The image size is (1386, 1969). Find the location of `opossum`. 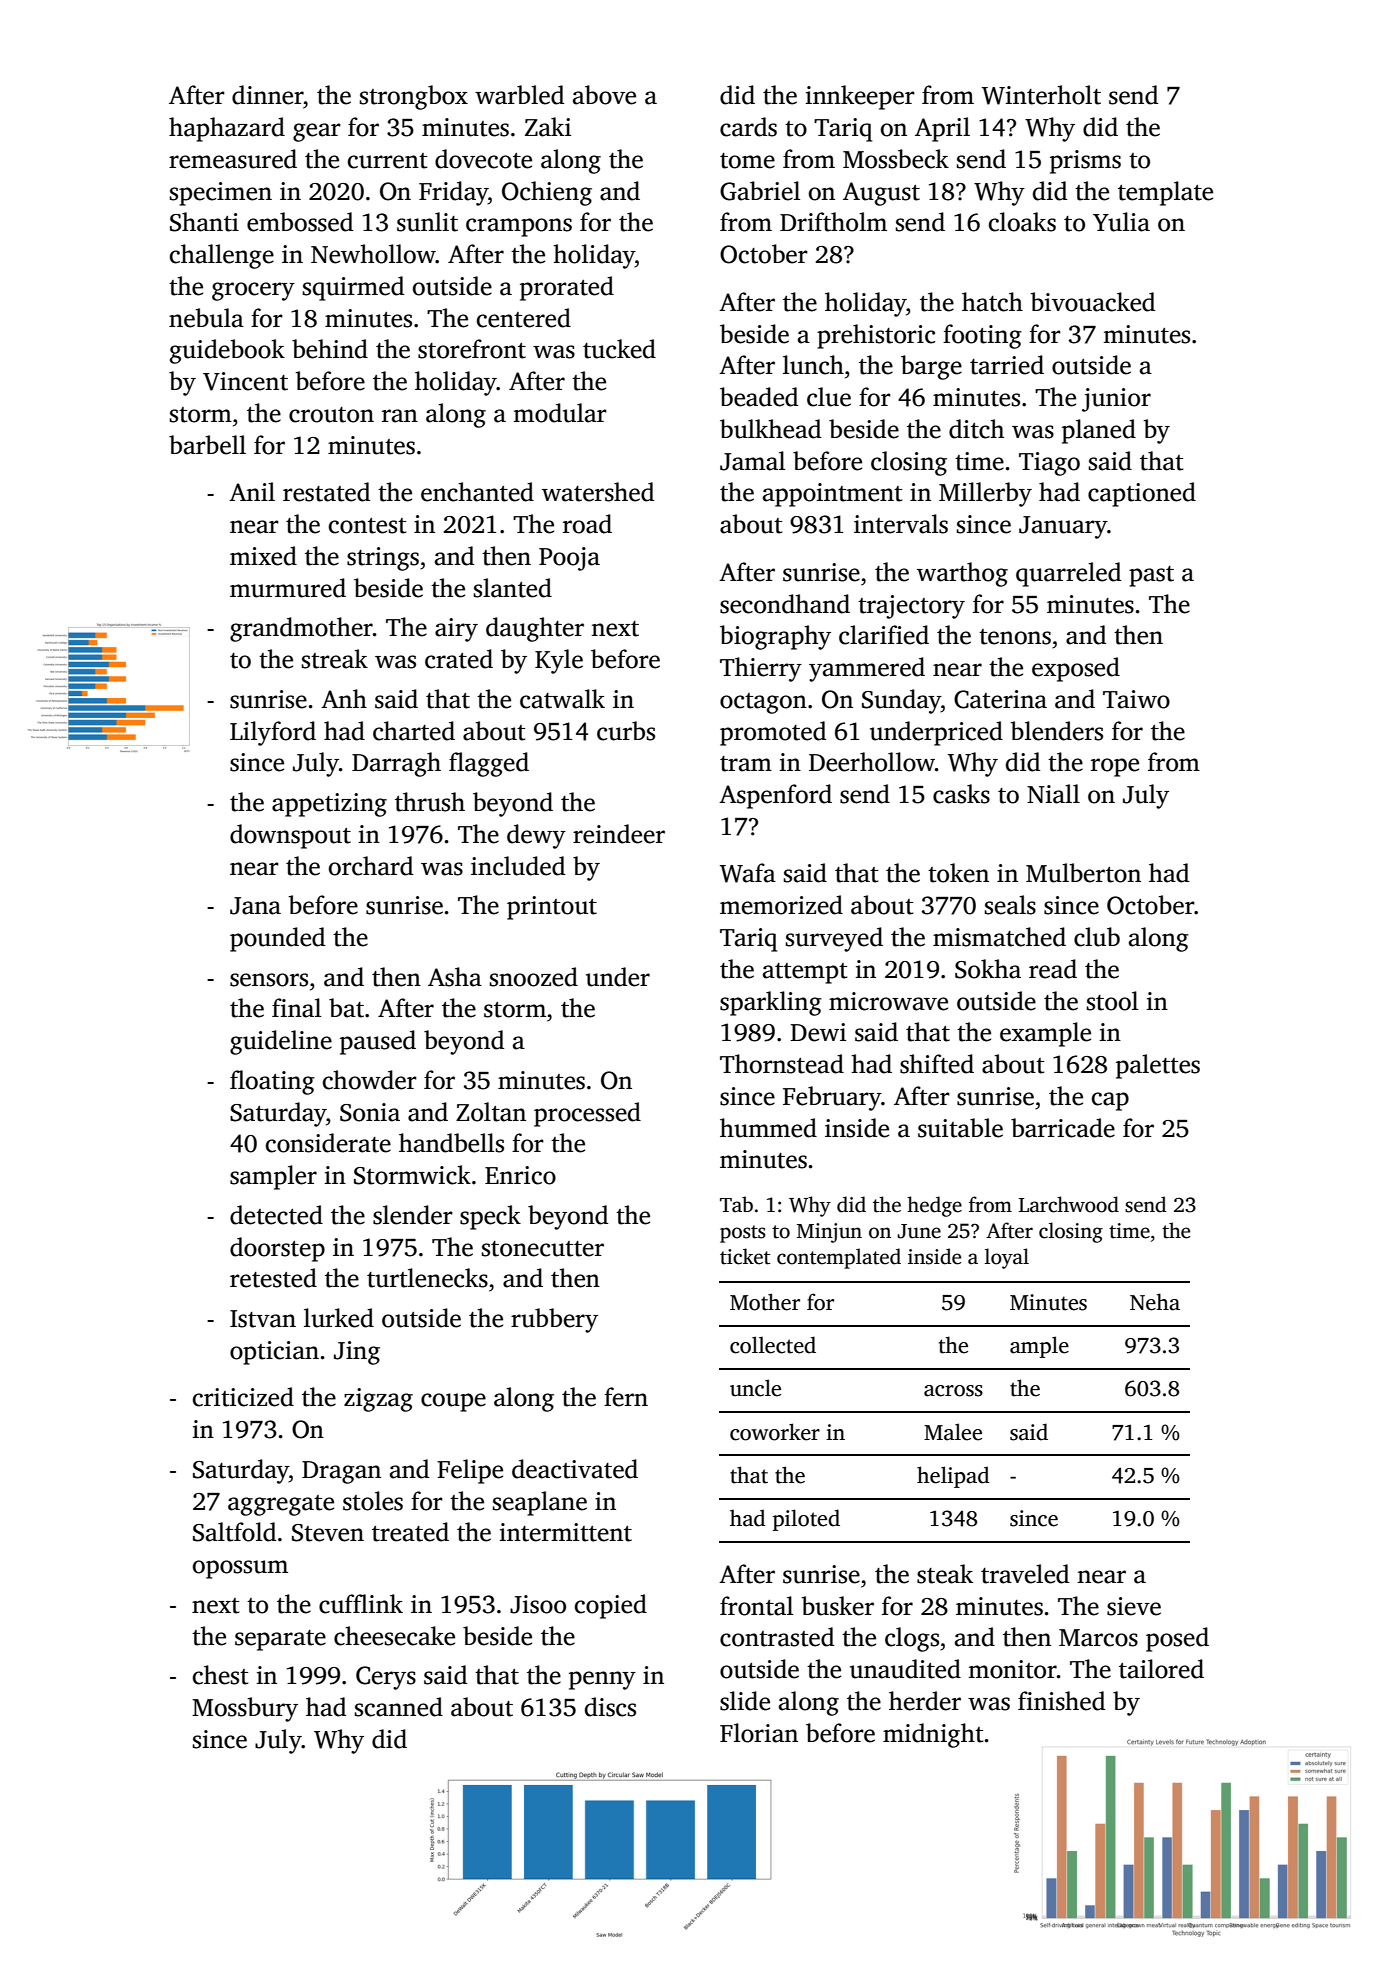

opossum is located at coordinates (240, 1569).
